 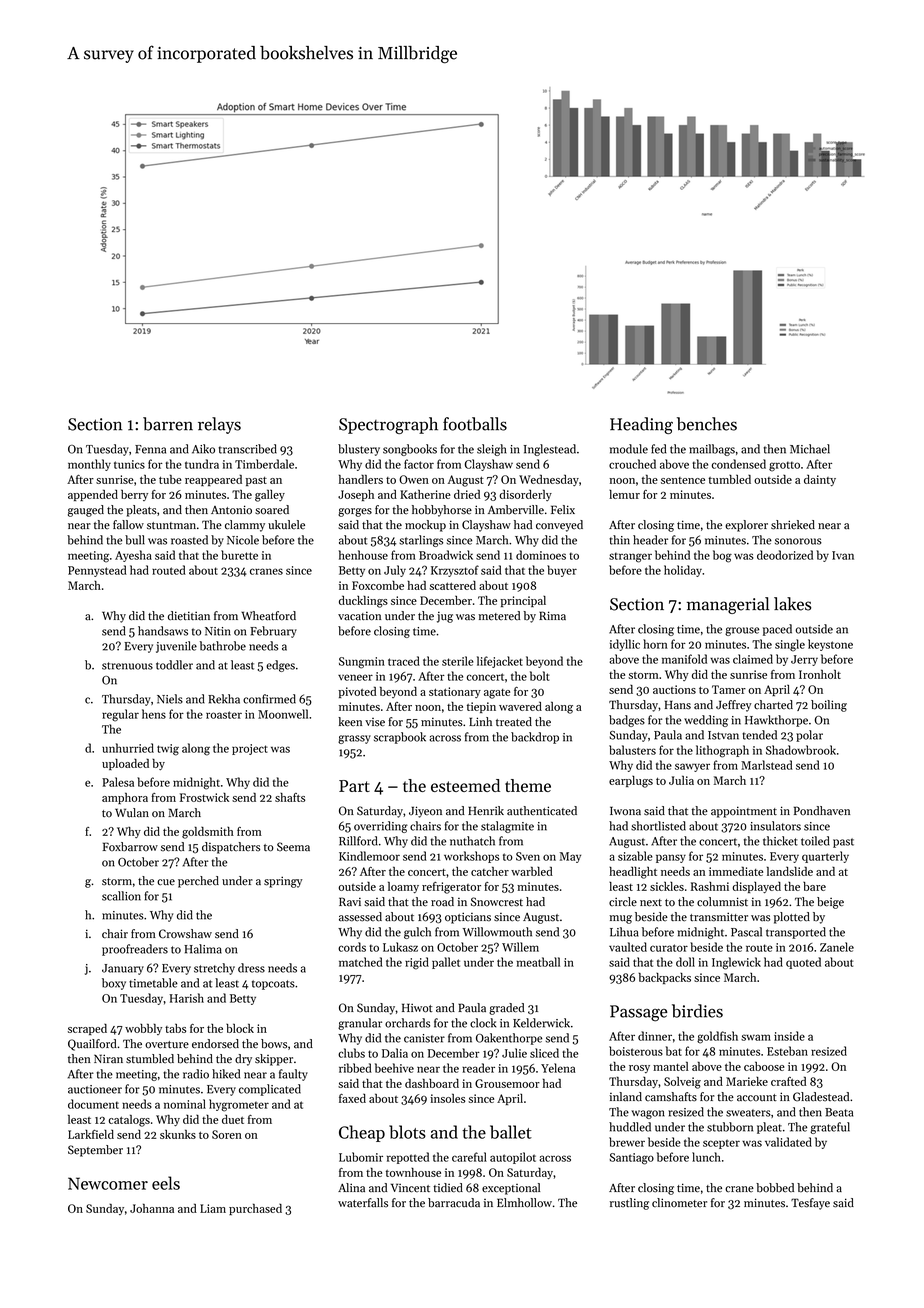 What do you see at coordinates (283, 882) in the page?
I see `springy` at bounding box center [283, 882].
